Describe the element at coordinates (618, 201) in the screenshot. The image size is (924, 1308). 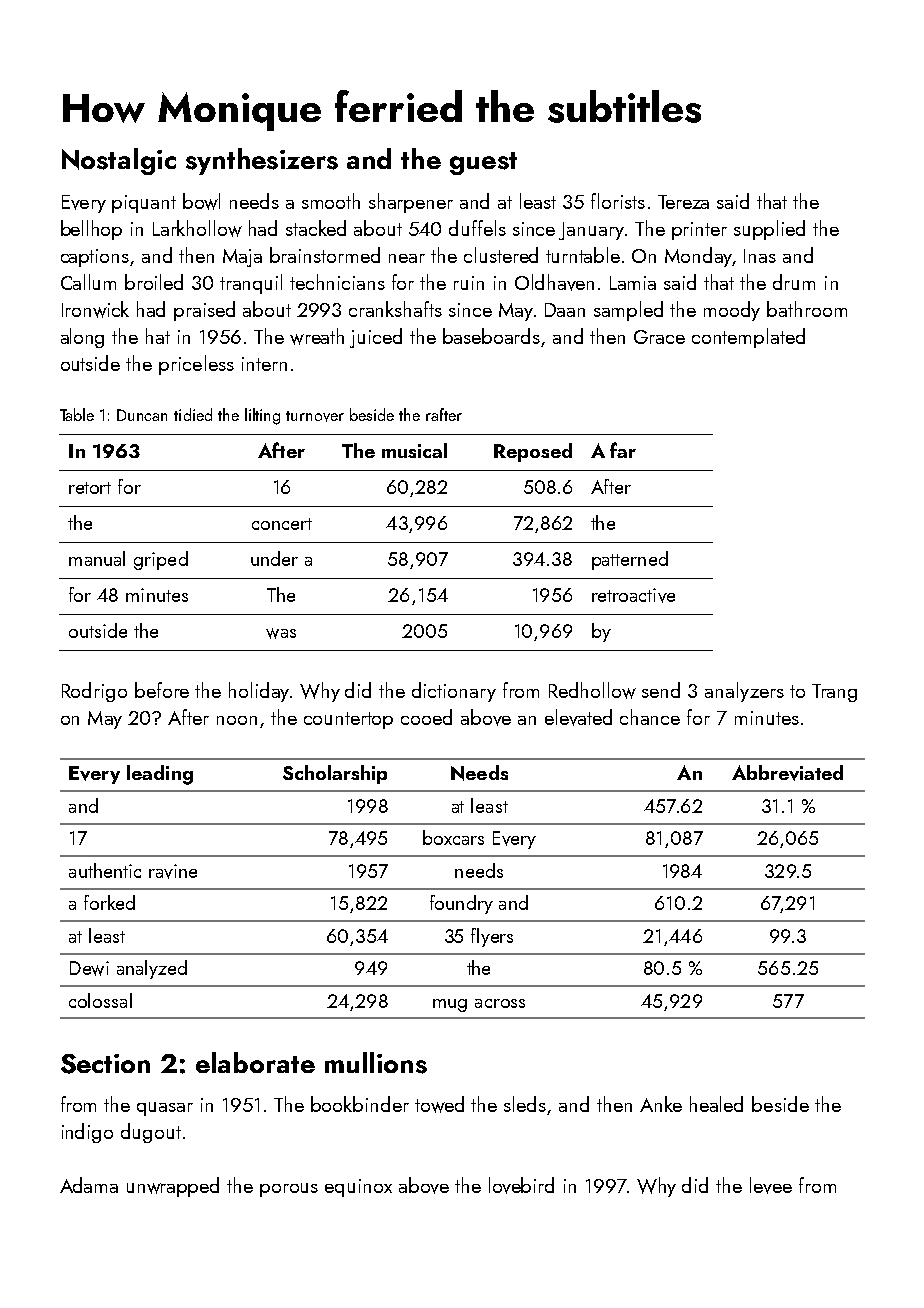
I see `florists` at that location.
